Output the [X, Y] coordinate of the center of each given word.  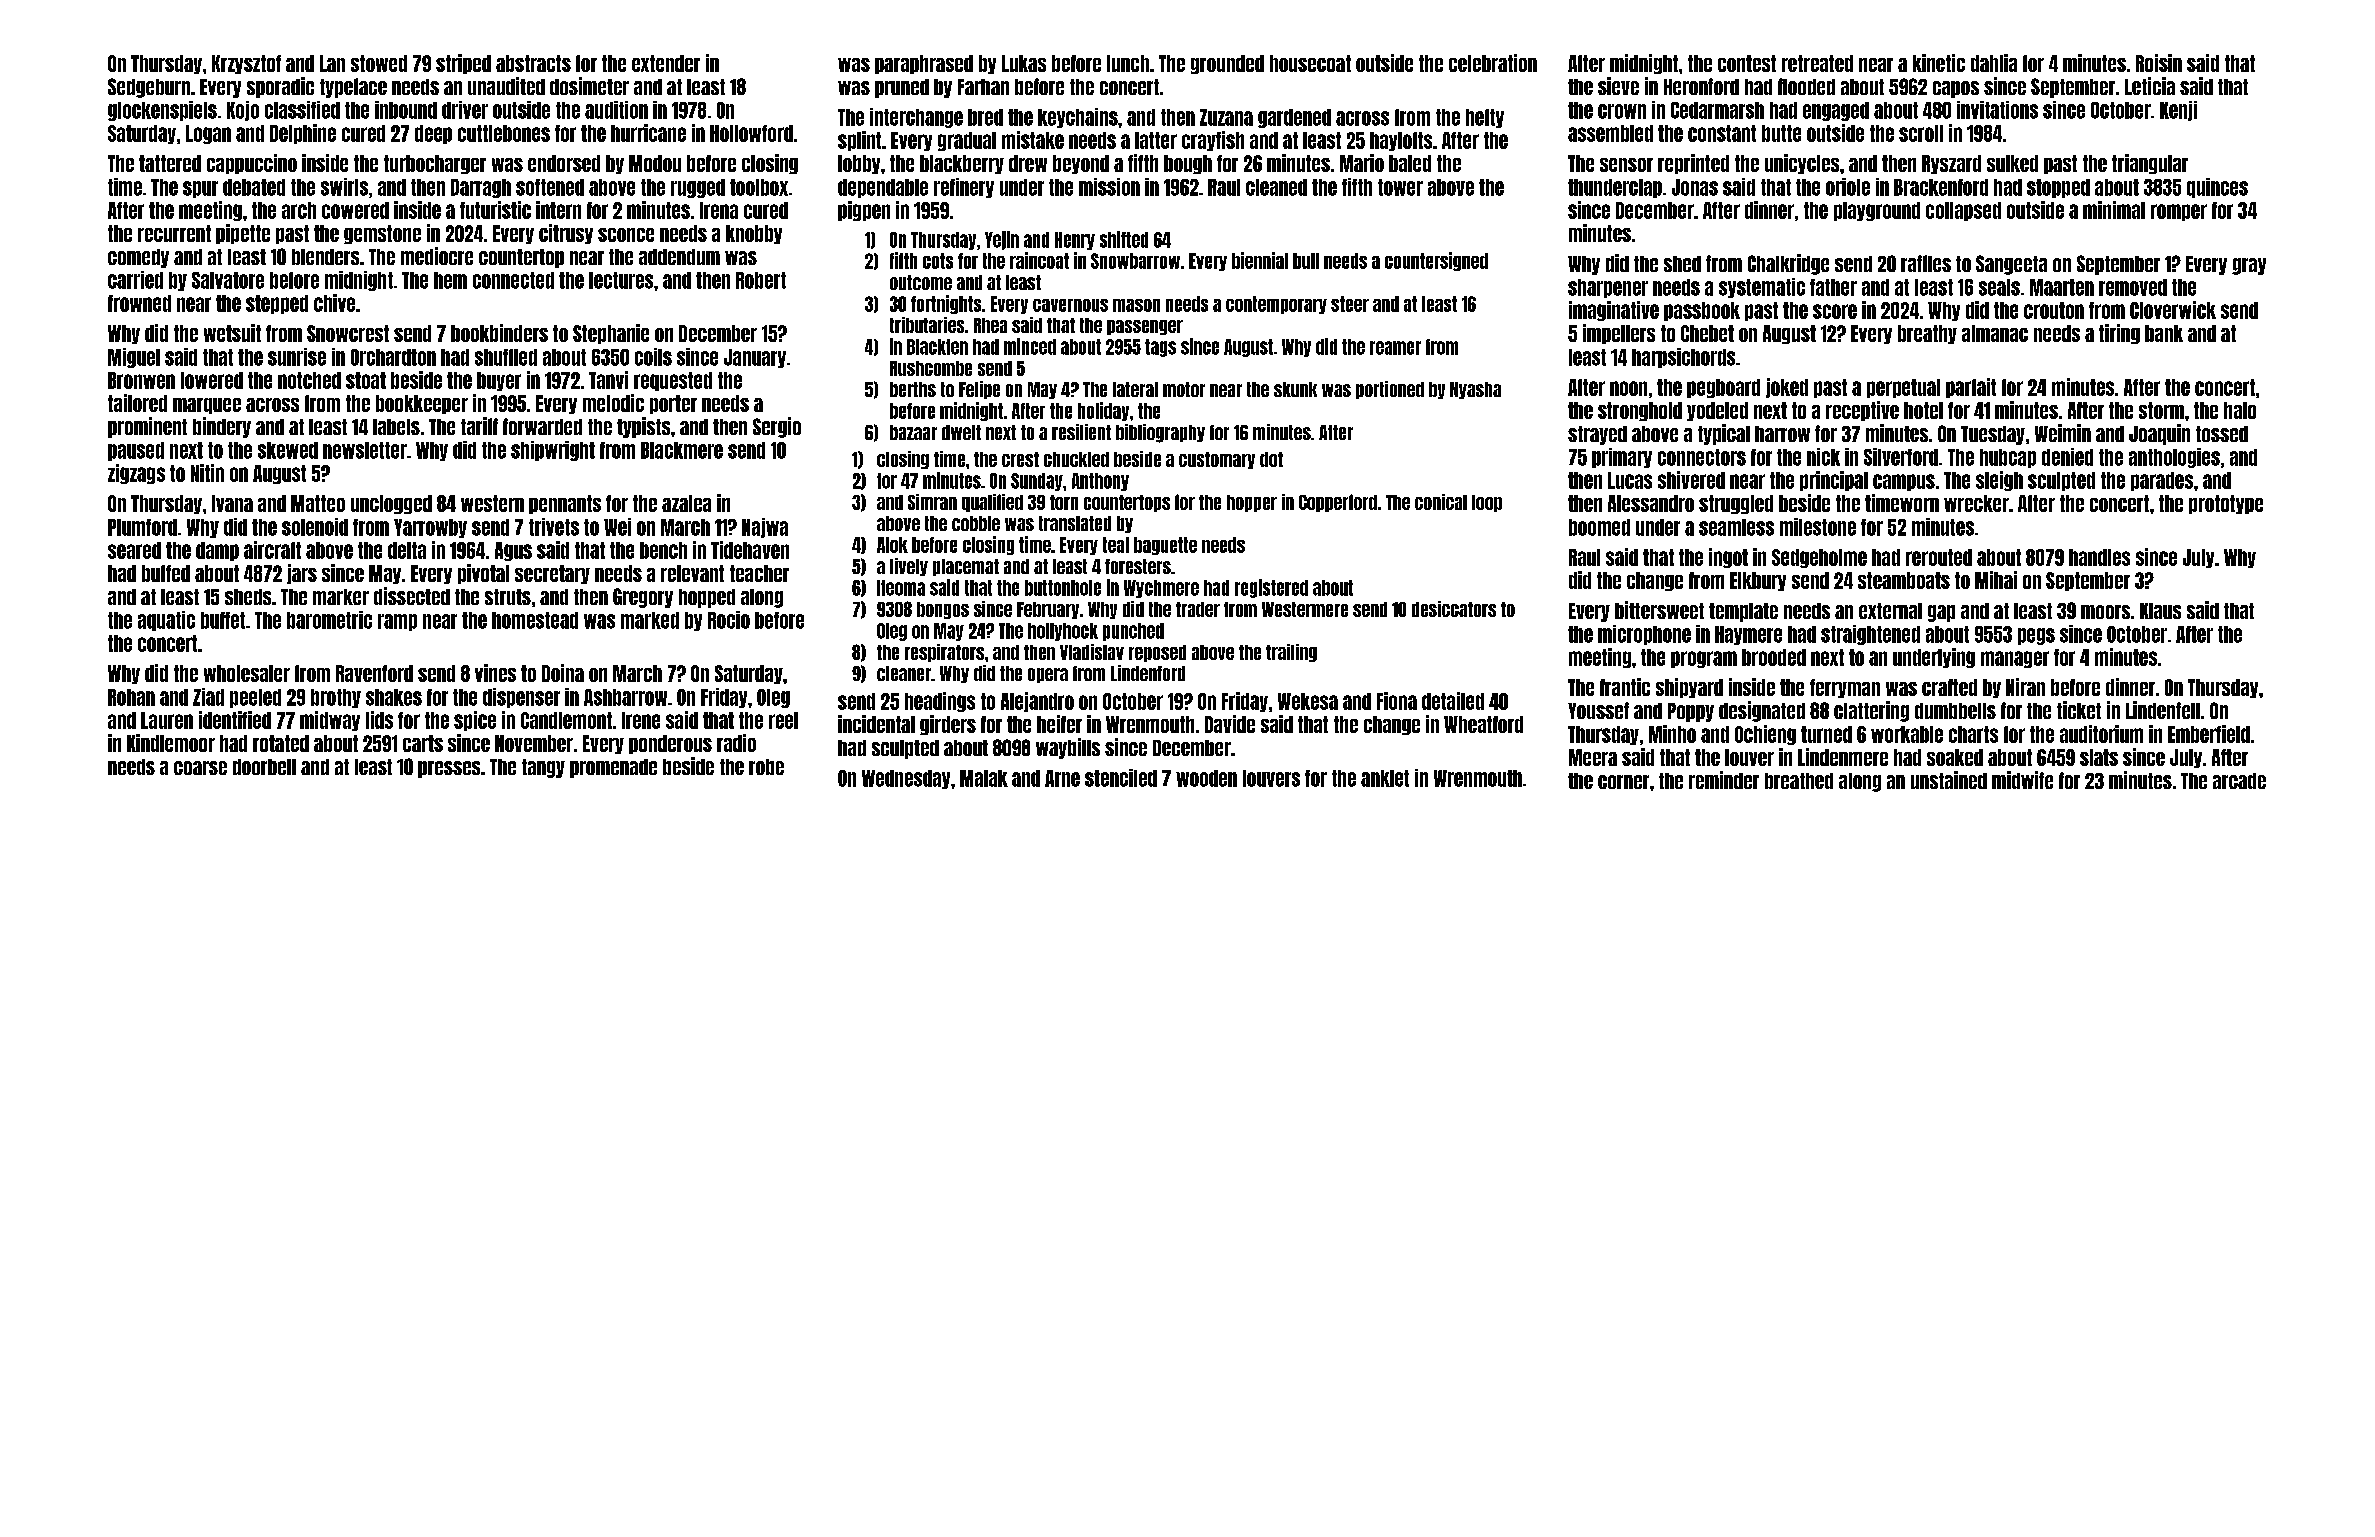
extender [666, 63]
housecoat [1310, 63]
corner [1623, 782]
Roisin [2159, 63]
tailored [137, 403]
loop [1487, 503]
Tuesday [1993, 435]
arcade [2239, 781]
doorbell [264, 767]
